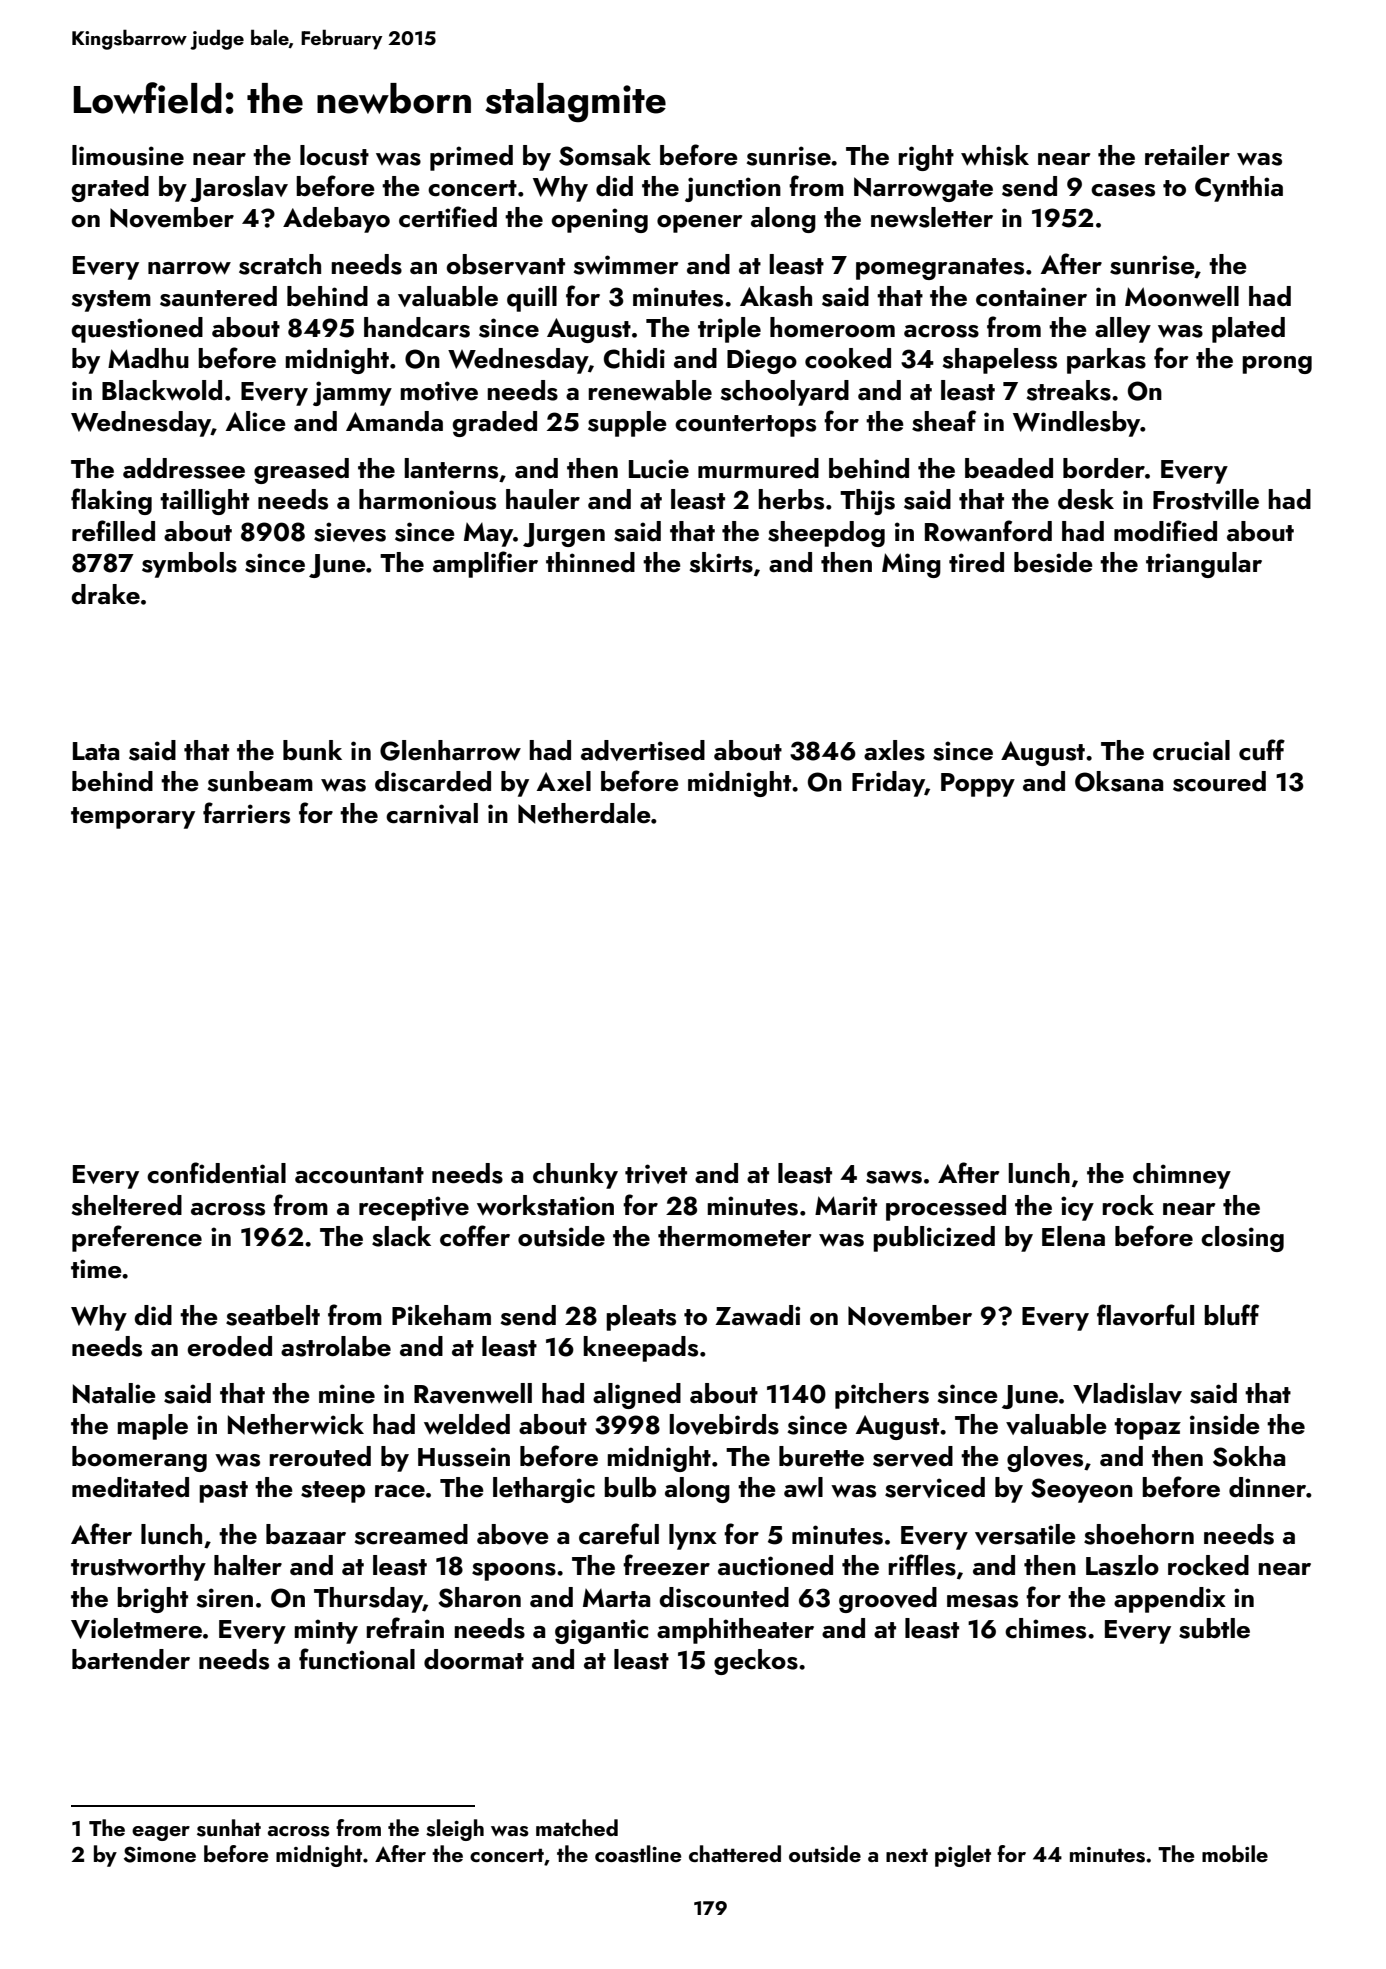 The image size is (1386, 1969). I want to click on Lata, so click(96, 751).
